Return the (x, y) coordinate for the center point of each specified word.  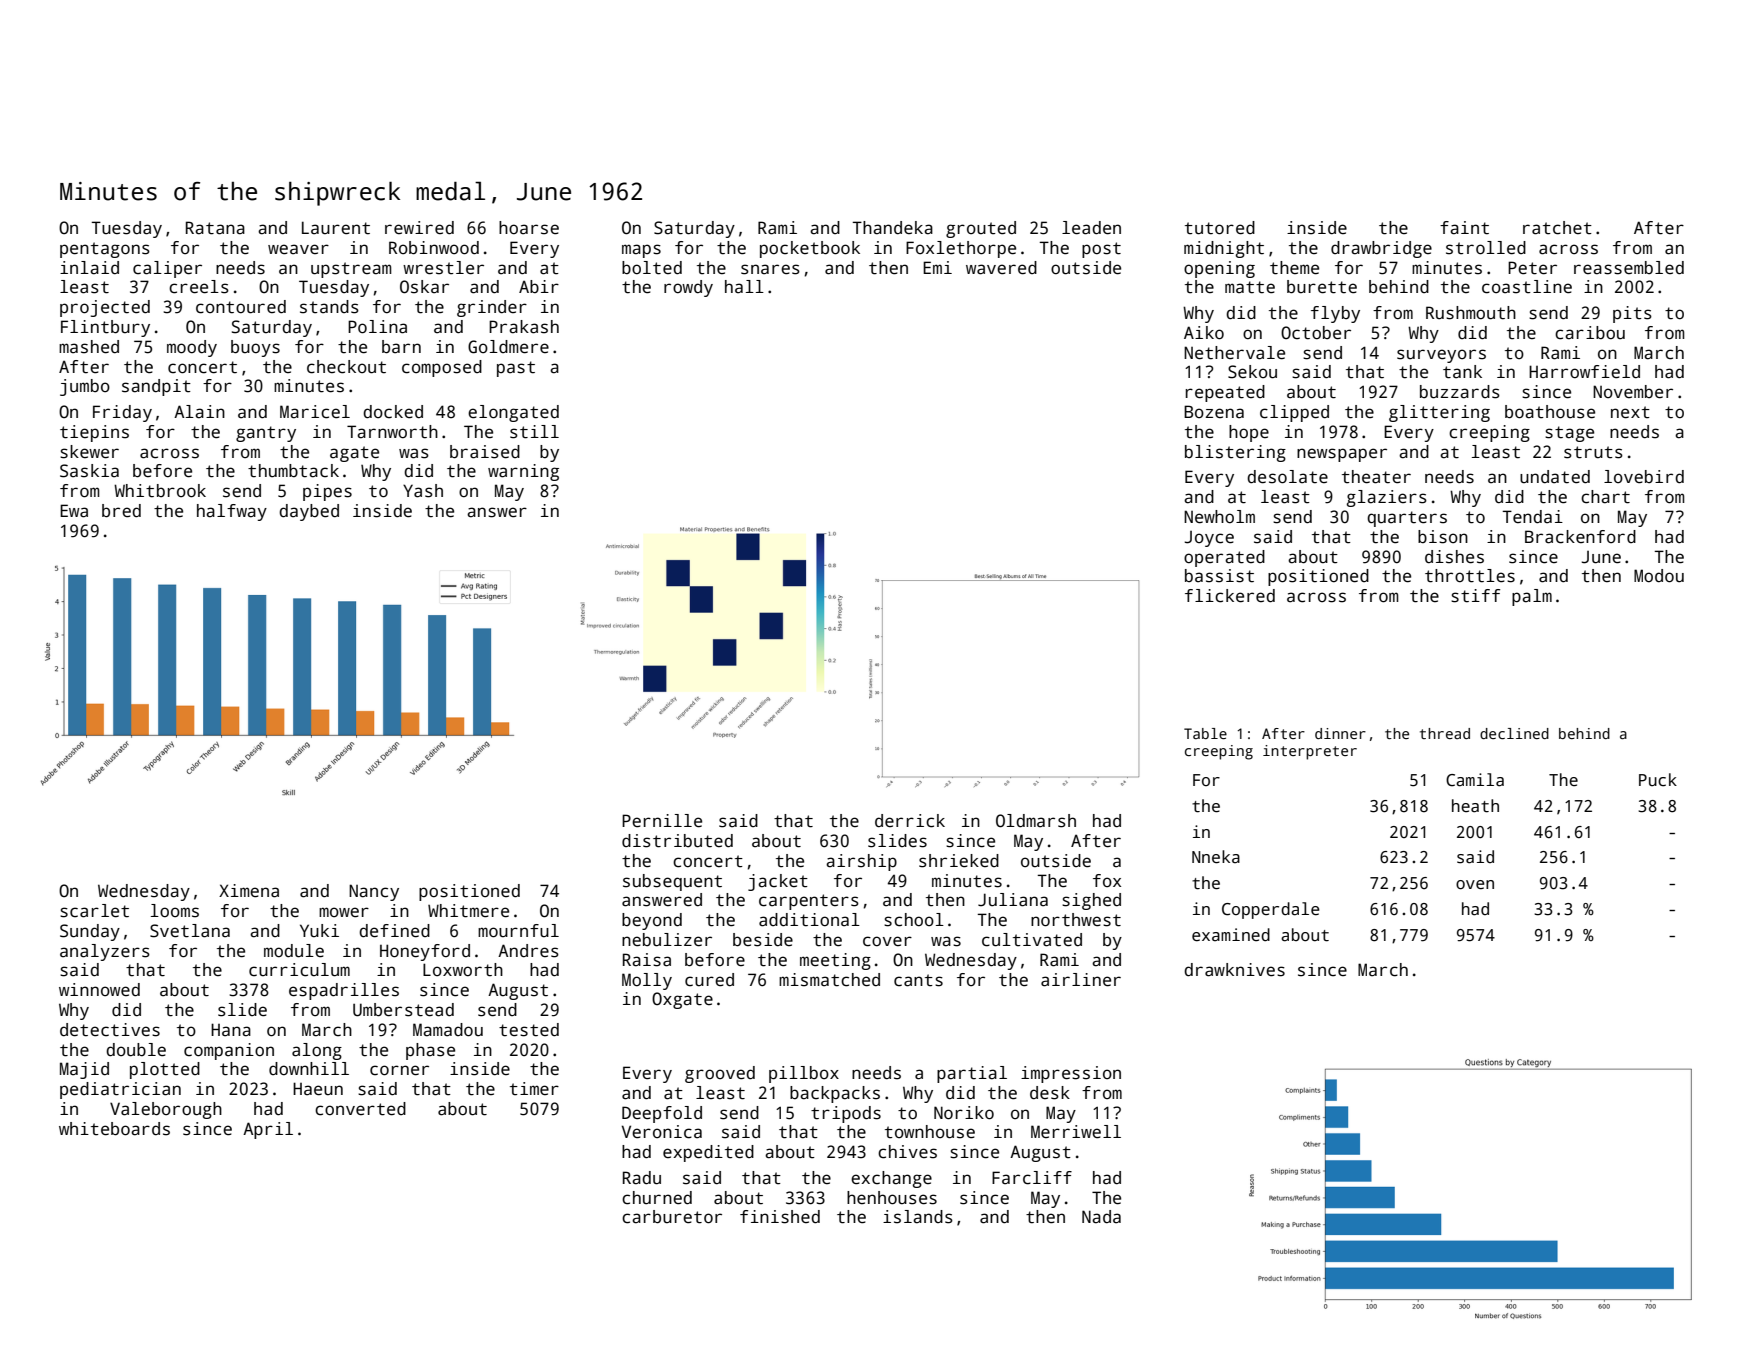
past (516, 369)
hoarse (529, 228)
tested (529, 1030)
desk (1050, 1093)
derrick (910, 821)
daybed (309, 512)
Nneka (1216, 857)
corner (399, 1070)
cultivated (1032, 940)
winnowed (99, 990)
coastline (1527, 287)
